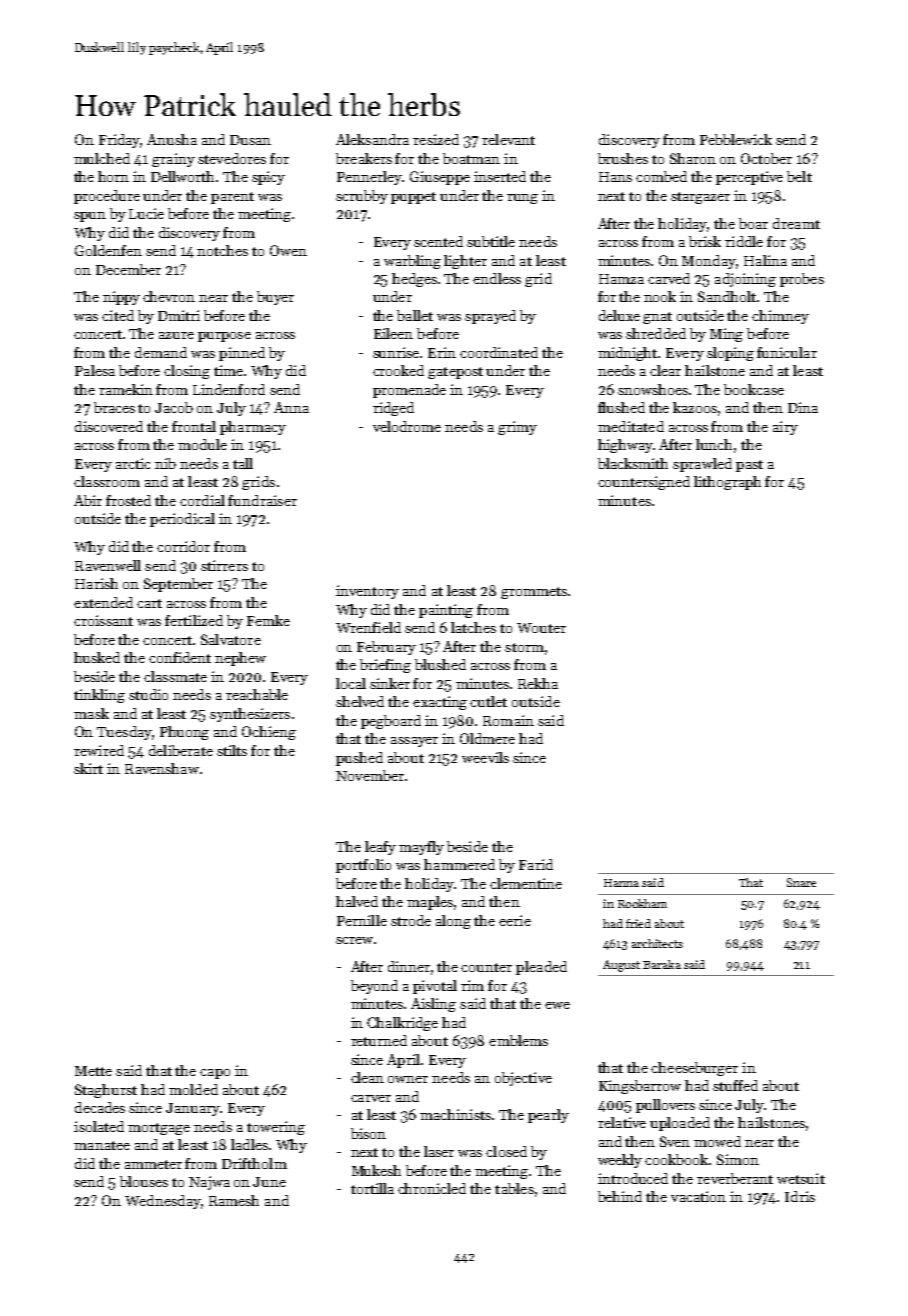  Describe the element at coordinates (407, 426) in the image. I see `velodrome` at that location.
